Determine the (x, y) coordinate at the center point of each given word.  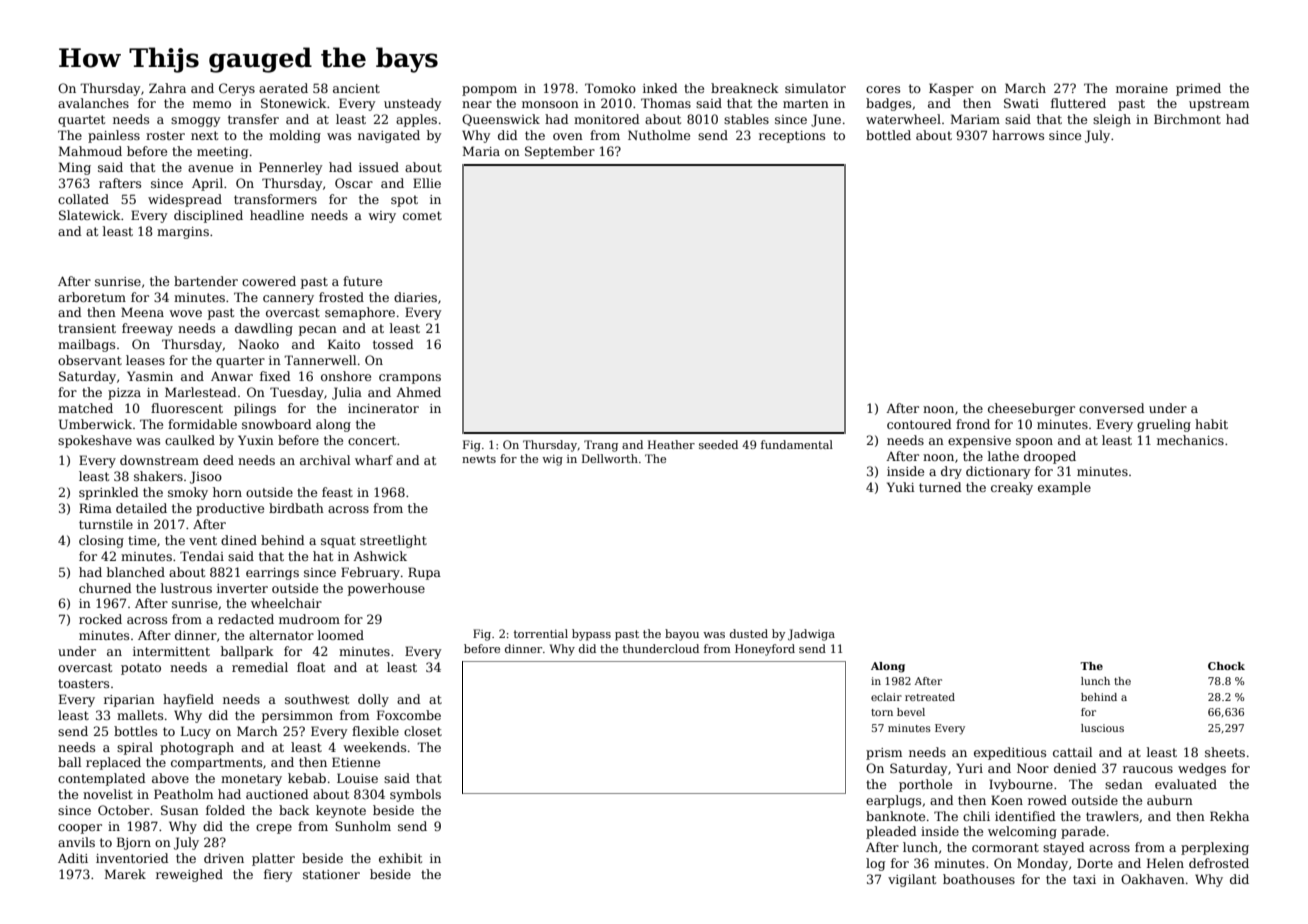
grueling (1164, 425)
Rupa (424, 573)
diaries (415, 297)
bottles (135, 731)
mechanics (1190, 440)
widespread (185, 200)
